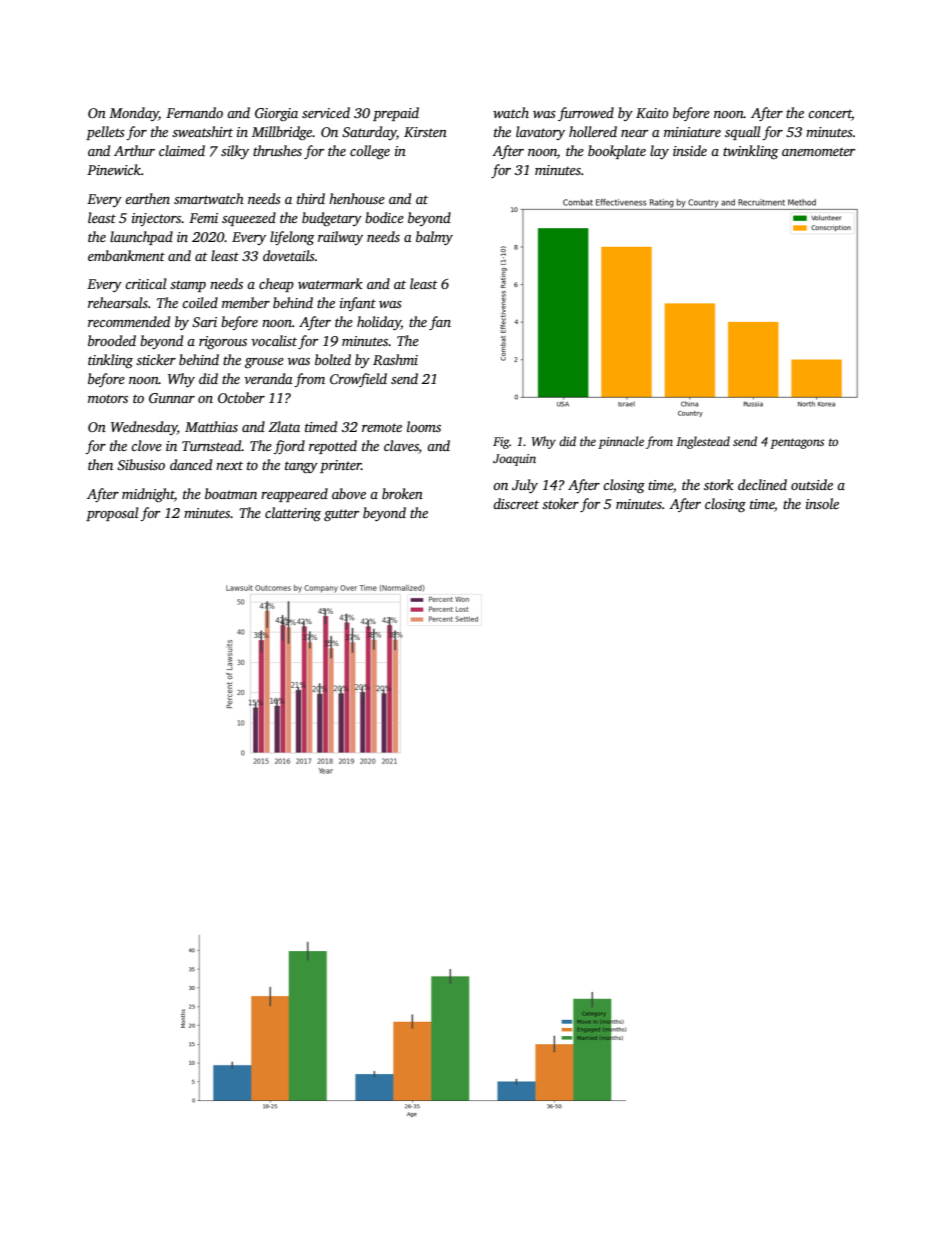 Image resolution: width=952 pixels, height=1233 pixels. I want to click on clattering, so click(293, 514).
